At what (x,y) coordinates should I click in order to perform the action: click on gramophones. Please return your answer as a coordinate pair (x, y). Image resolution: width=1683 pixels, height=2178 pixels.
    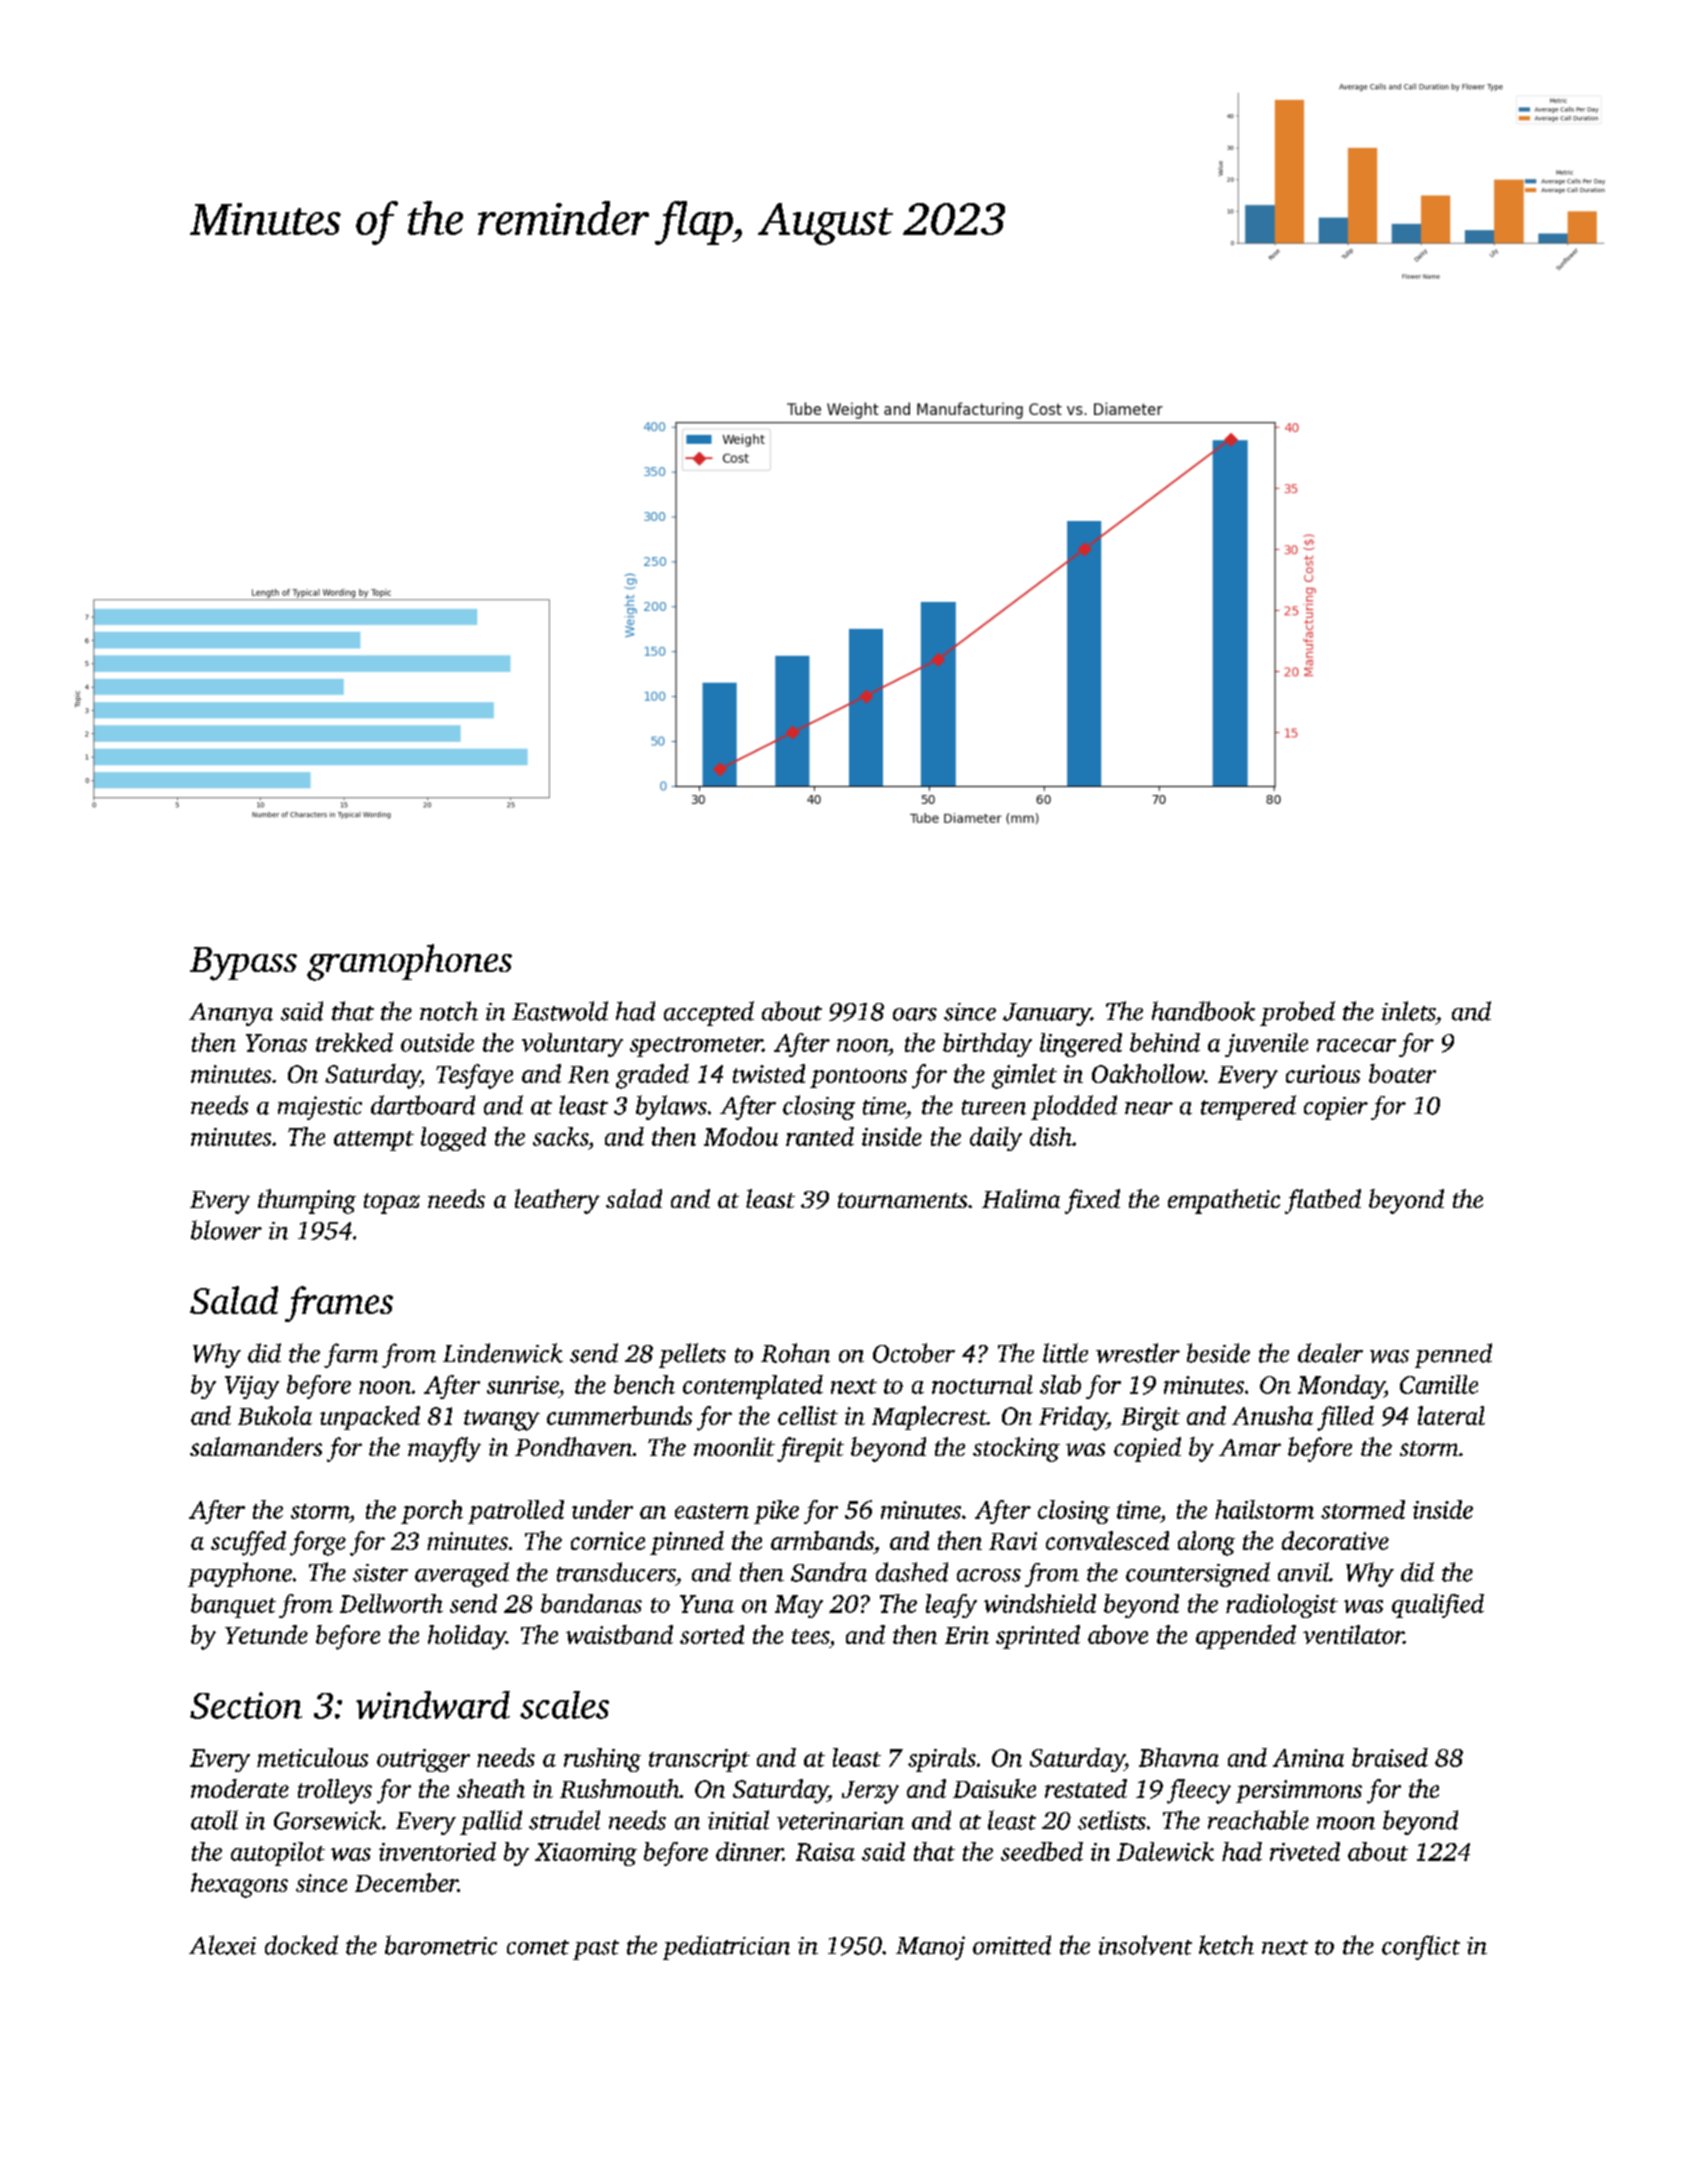
    Looking at the image, I should click on (409, 962).
